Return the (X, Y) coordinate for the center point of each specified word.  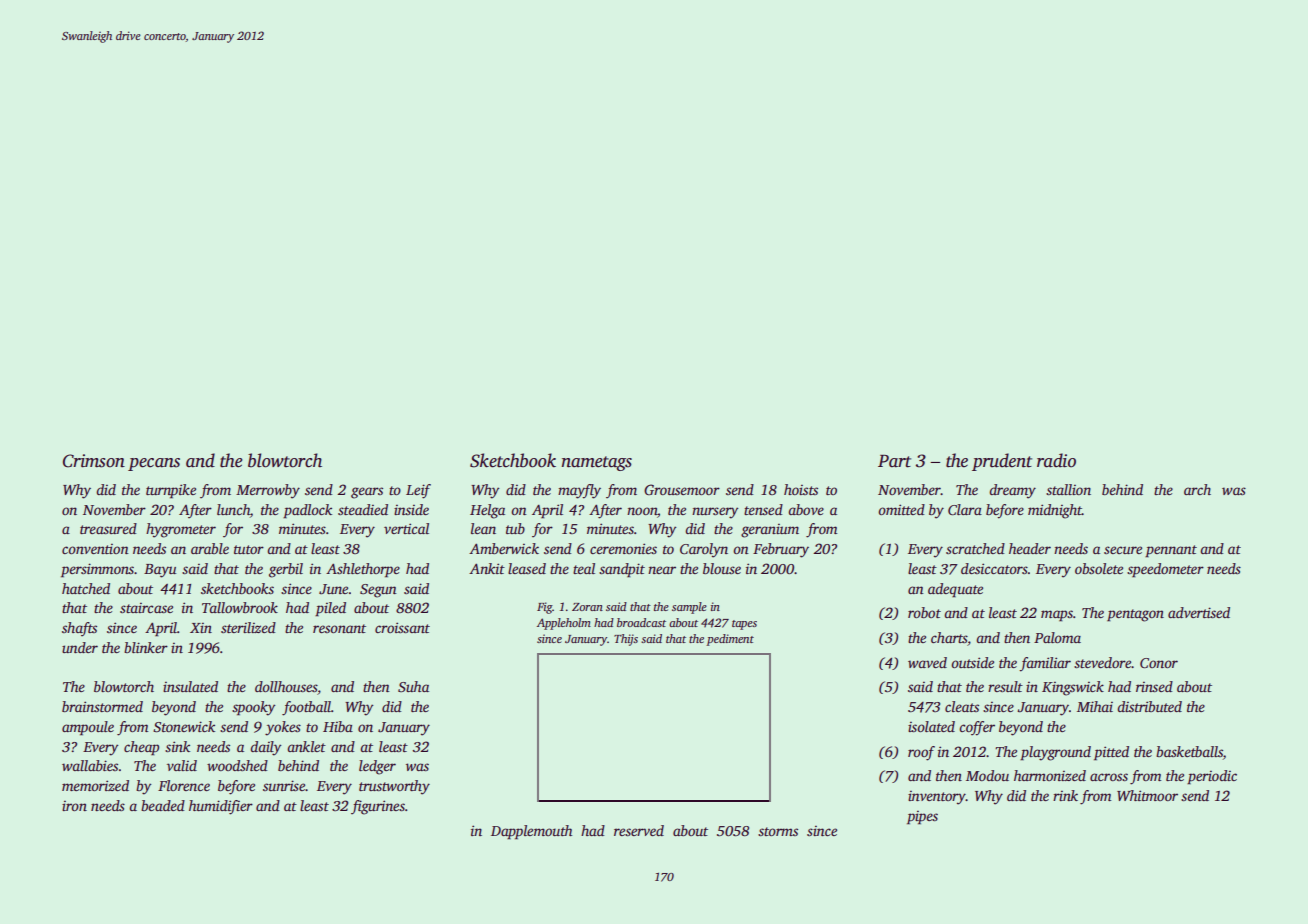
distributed (1149, 706)
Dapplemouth (531, 832)
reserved (639, 830)
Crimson (94, 461)
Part (894, 461)
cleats (962, 706)
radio (1056, 460)
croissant (402, 627)
